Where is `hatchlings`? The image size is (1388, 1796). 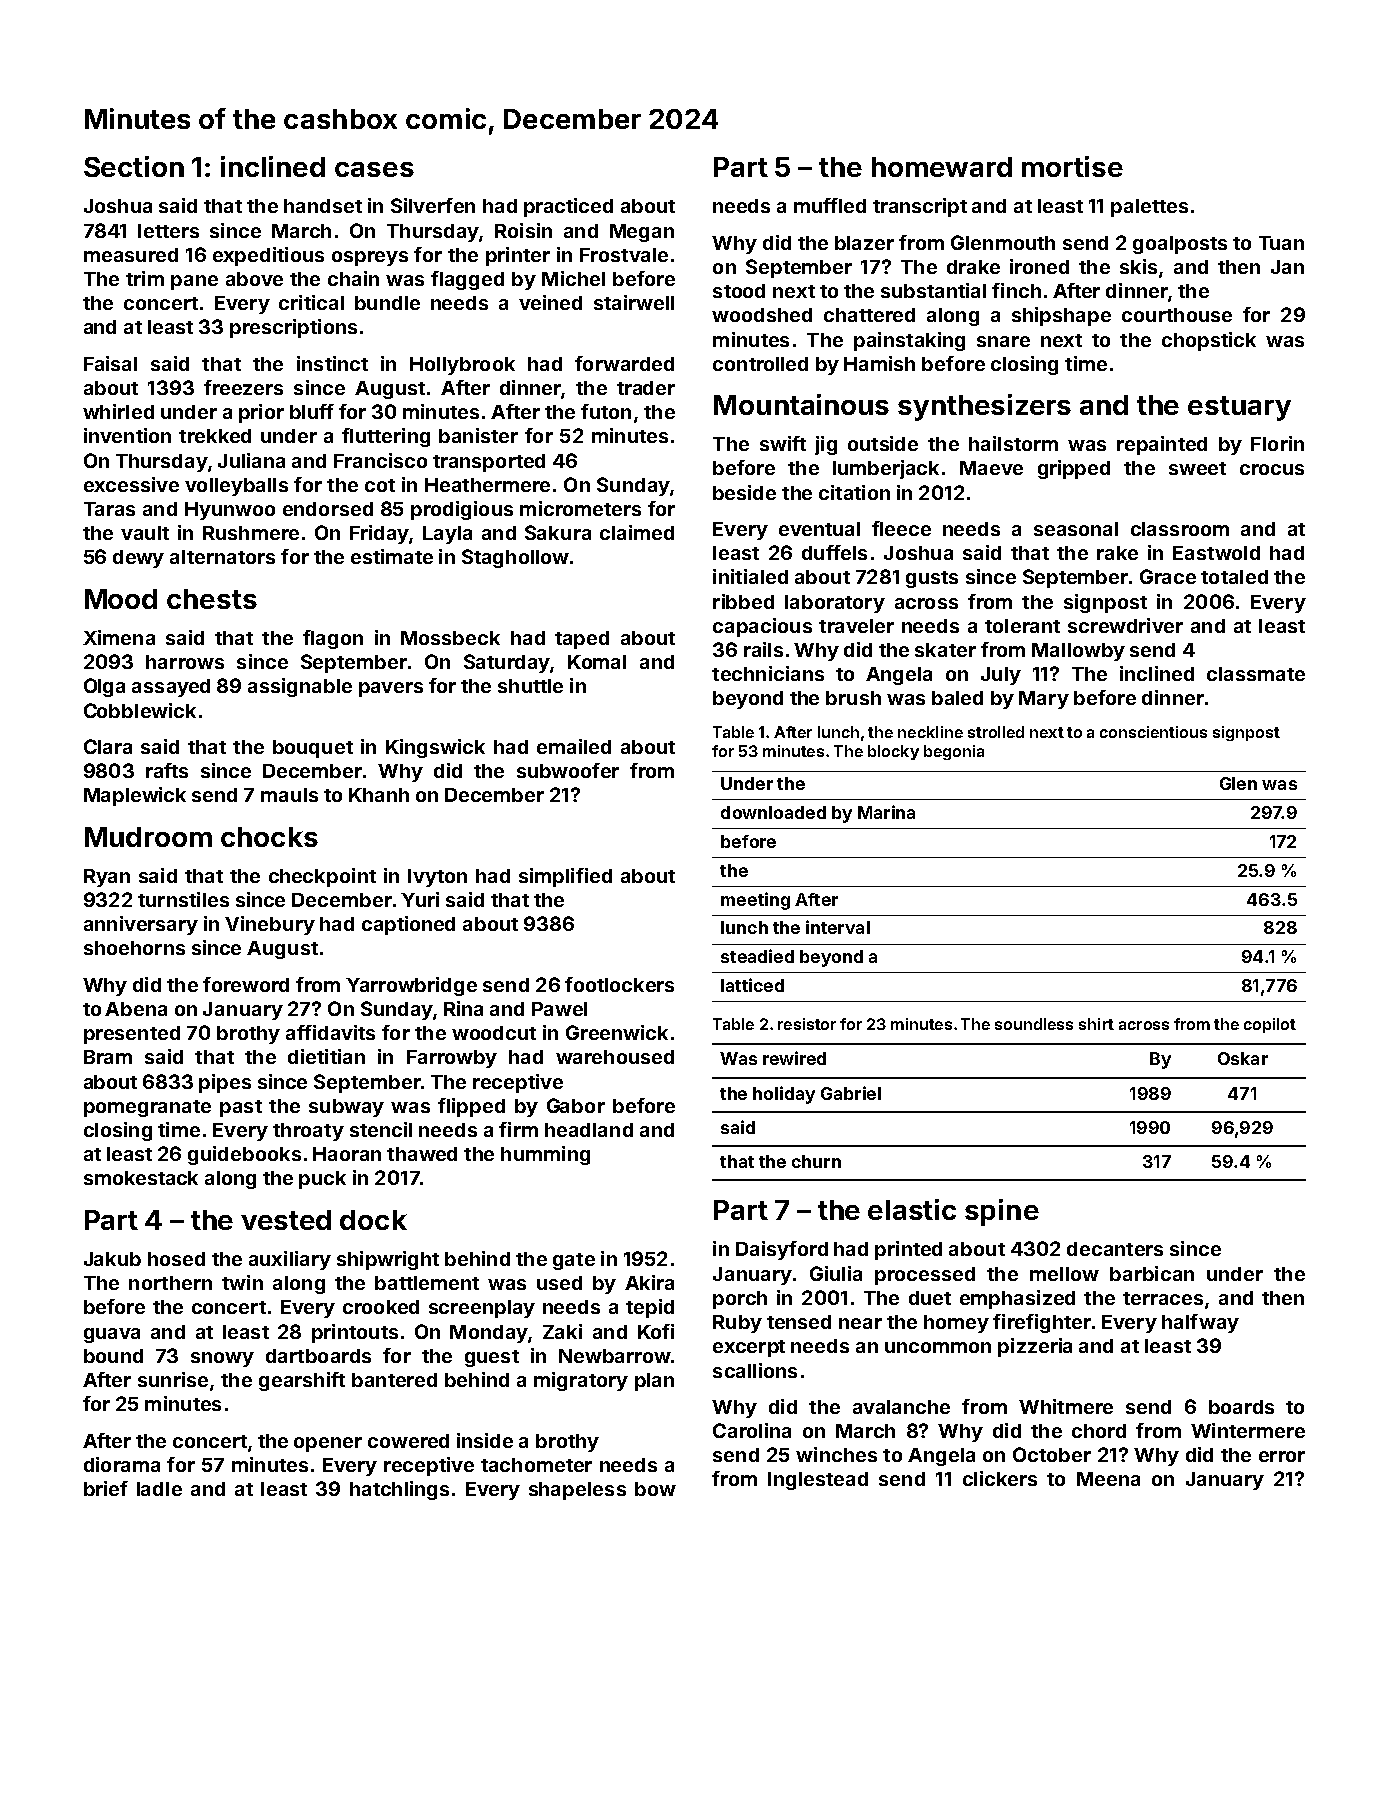
hatchlings is located at coordinates (399, 1490).
